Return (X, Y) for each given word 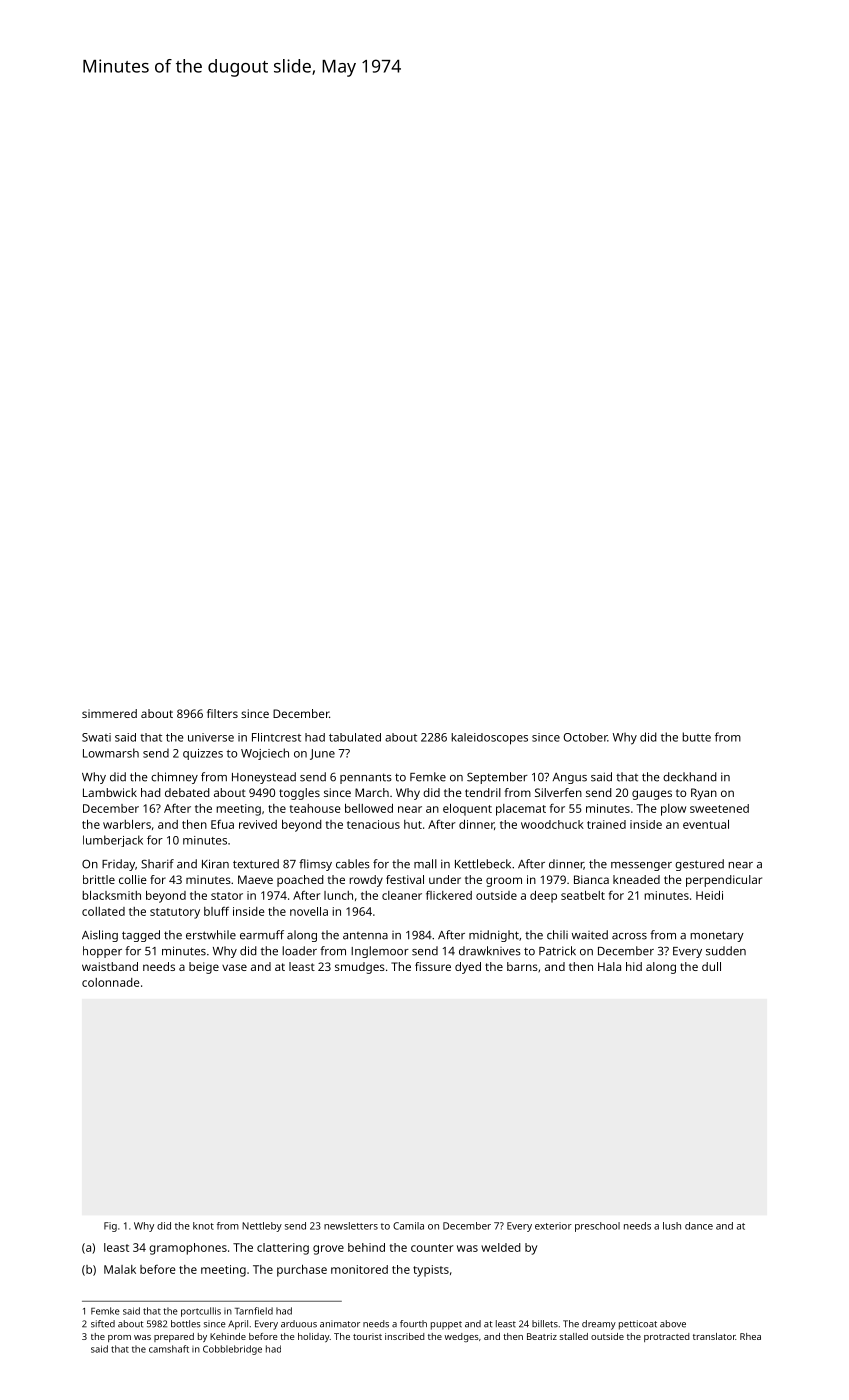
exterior (553, 1226)
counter (432, 1248)
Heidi (709, 895)
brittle (99, 879)
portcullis (201, 1312)
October (585, 737)
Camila (408, 1226)
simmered (109, 713)
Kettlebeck (483, 864)
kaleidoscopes (489, 739)
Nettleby (262, 1227)
